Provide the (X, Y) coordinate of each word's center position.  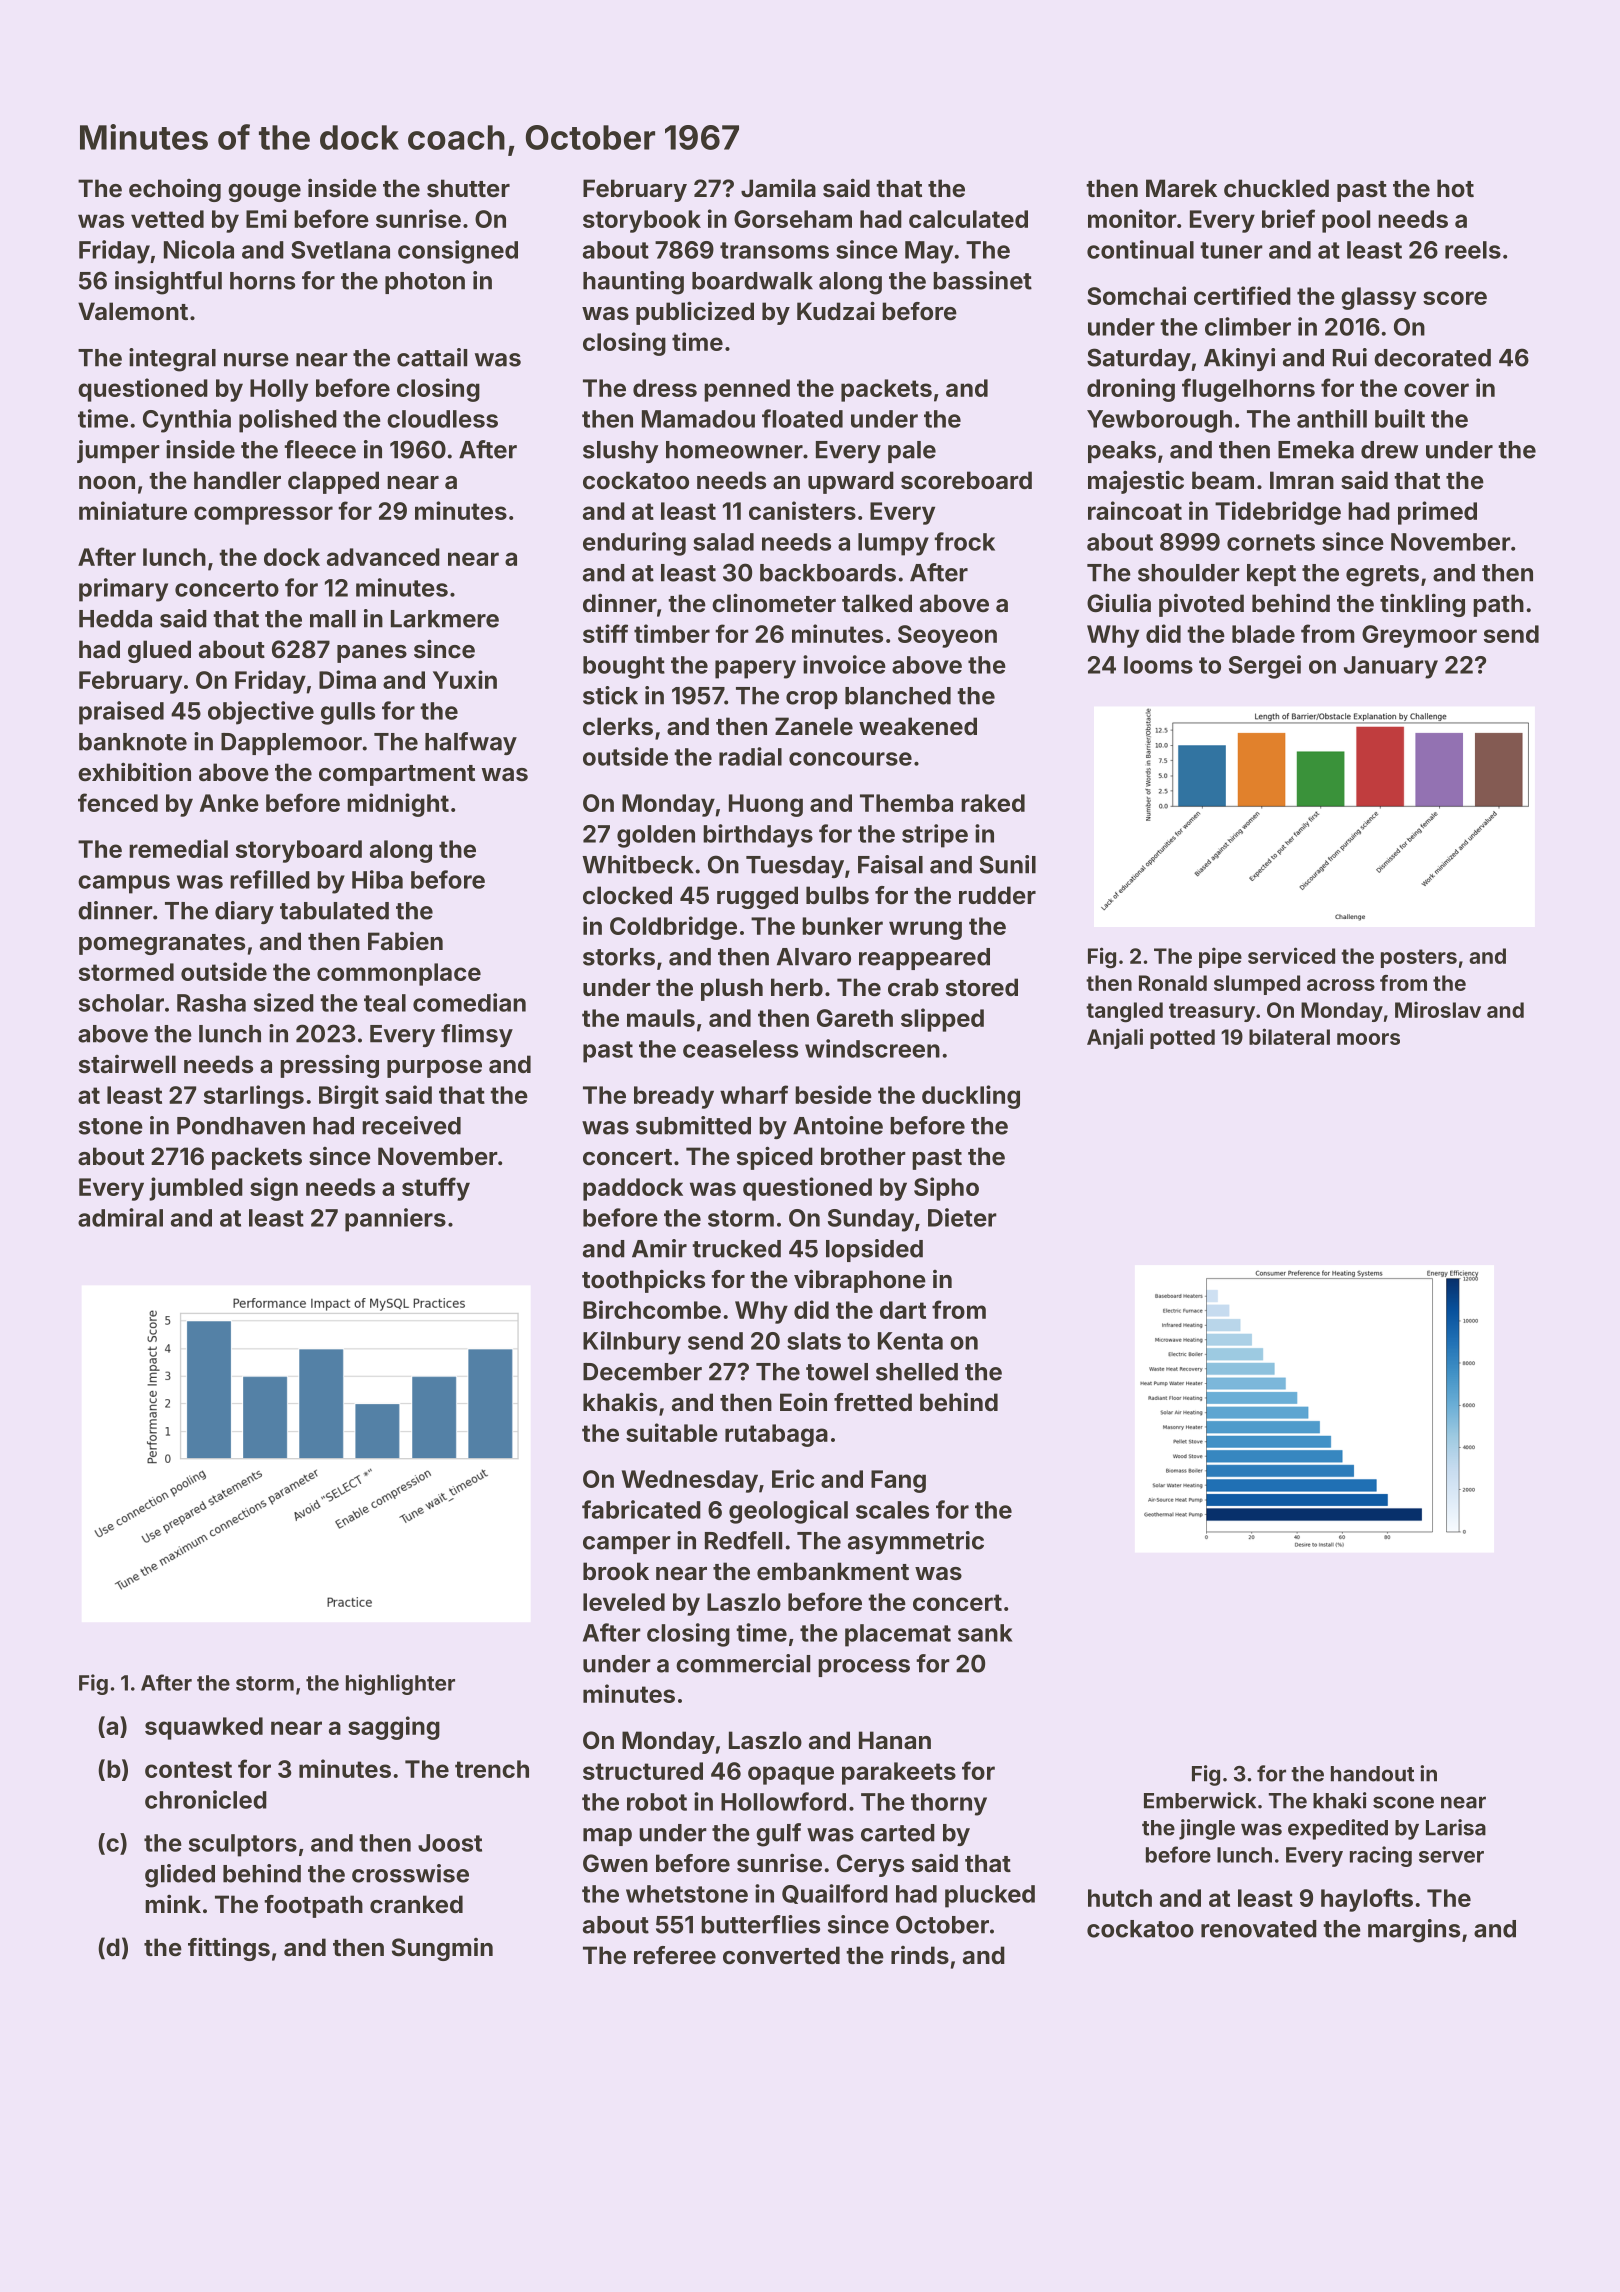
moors (1368, 1039)
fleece (320, 449)
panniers (395, 1220)
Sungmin (442, 1949)
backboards (828, 573)
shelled (917, 1372)
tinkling (1422, 605)
